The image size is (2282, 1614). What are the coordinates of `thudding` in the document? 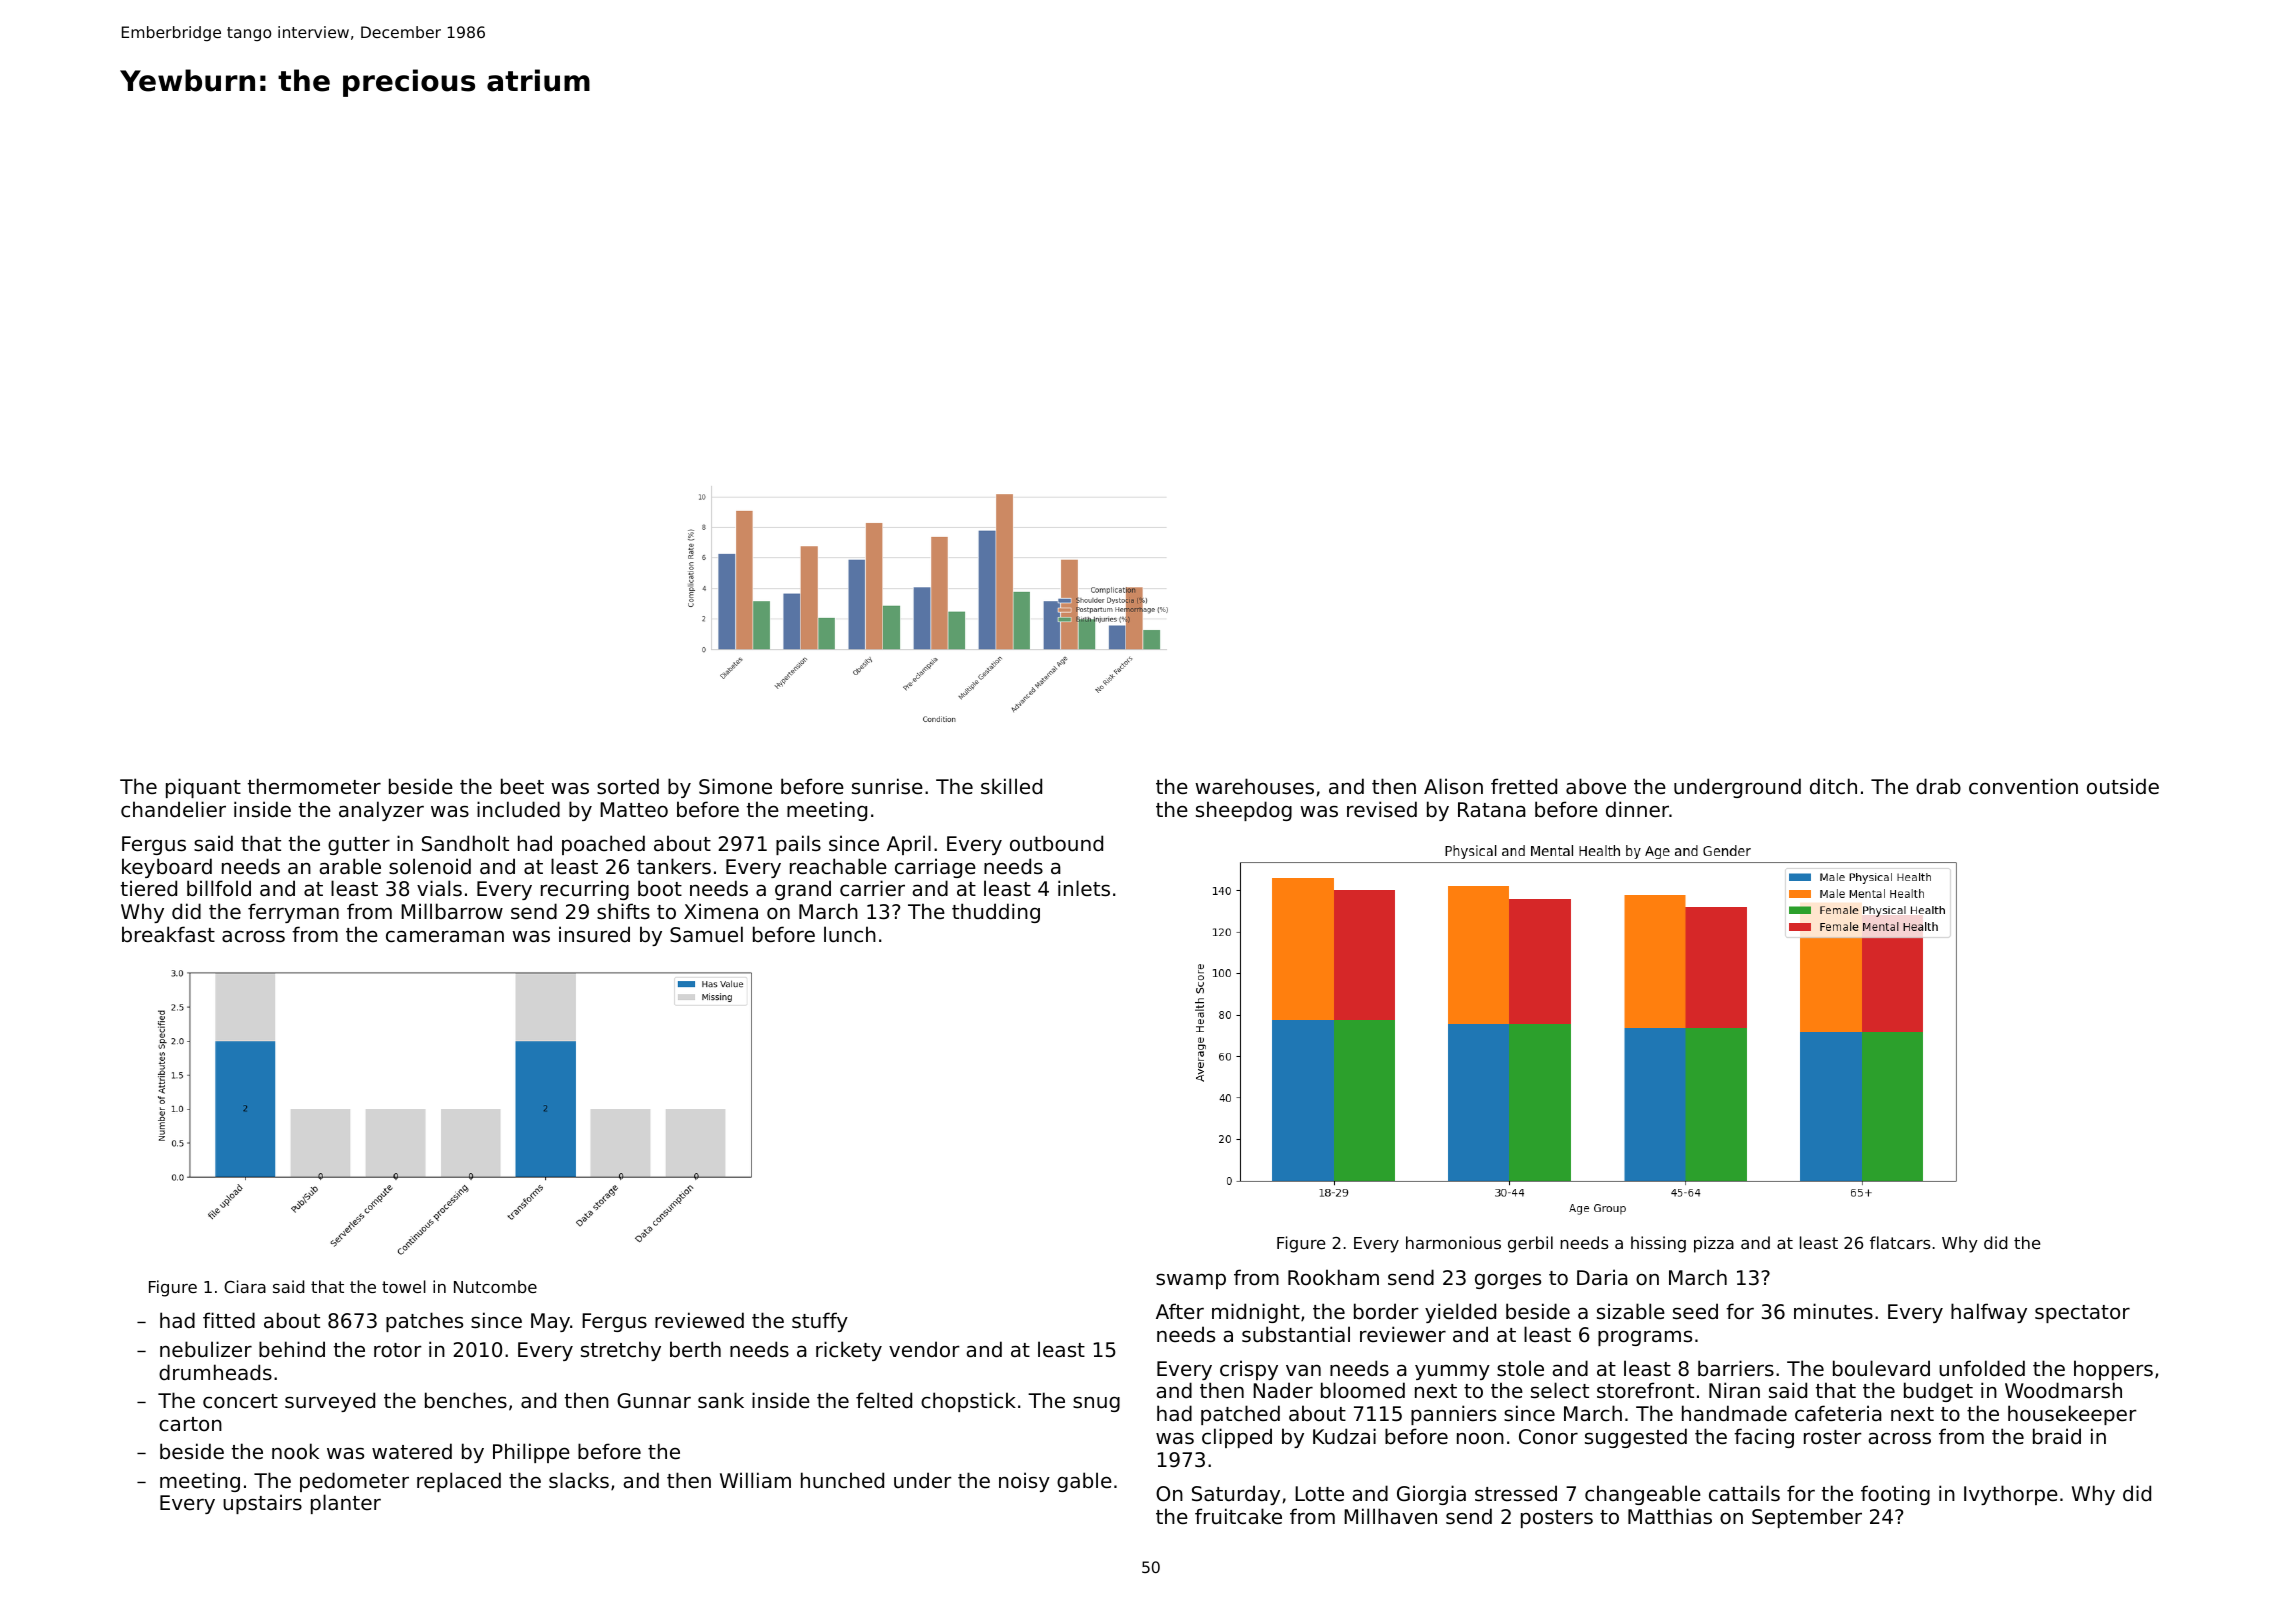 It's located at (996, 913).
